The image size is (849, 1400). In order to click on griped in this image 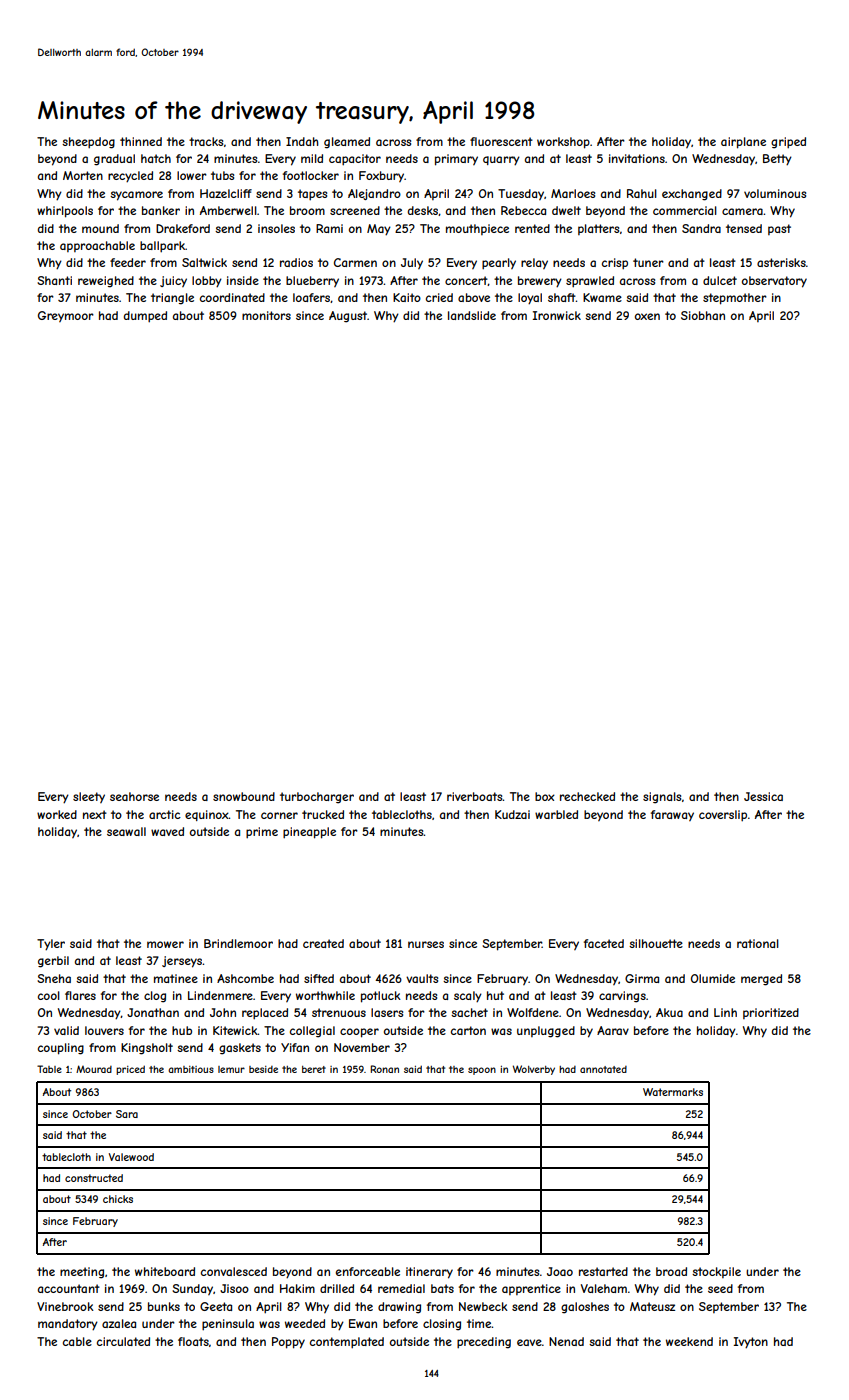, I will do `click(788, 143)`.
